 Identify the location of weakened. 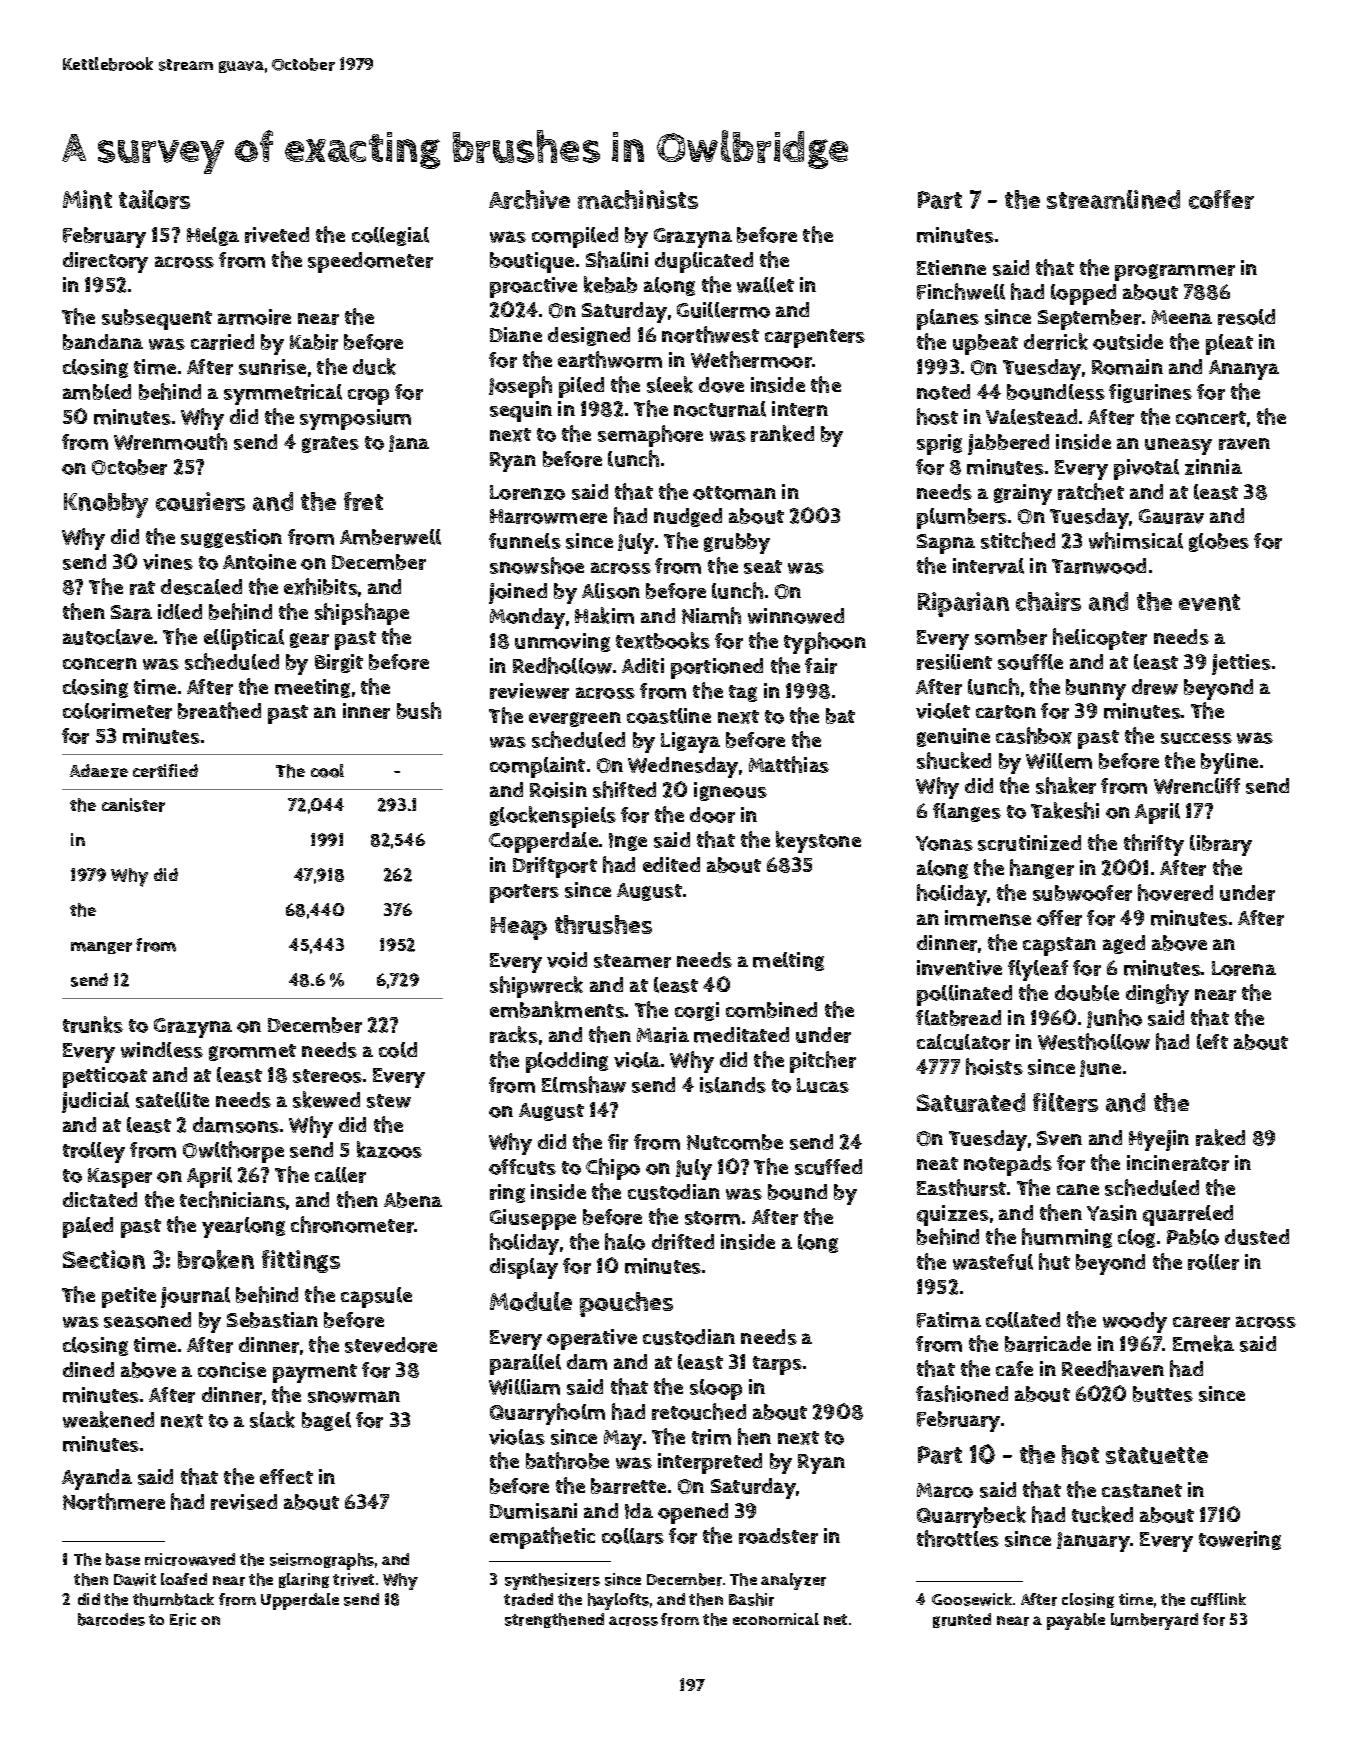
(108, 1419).
